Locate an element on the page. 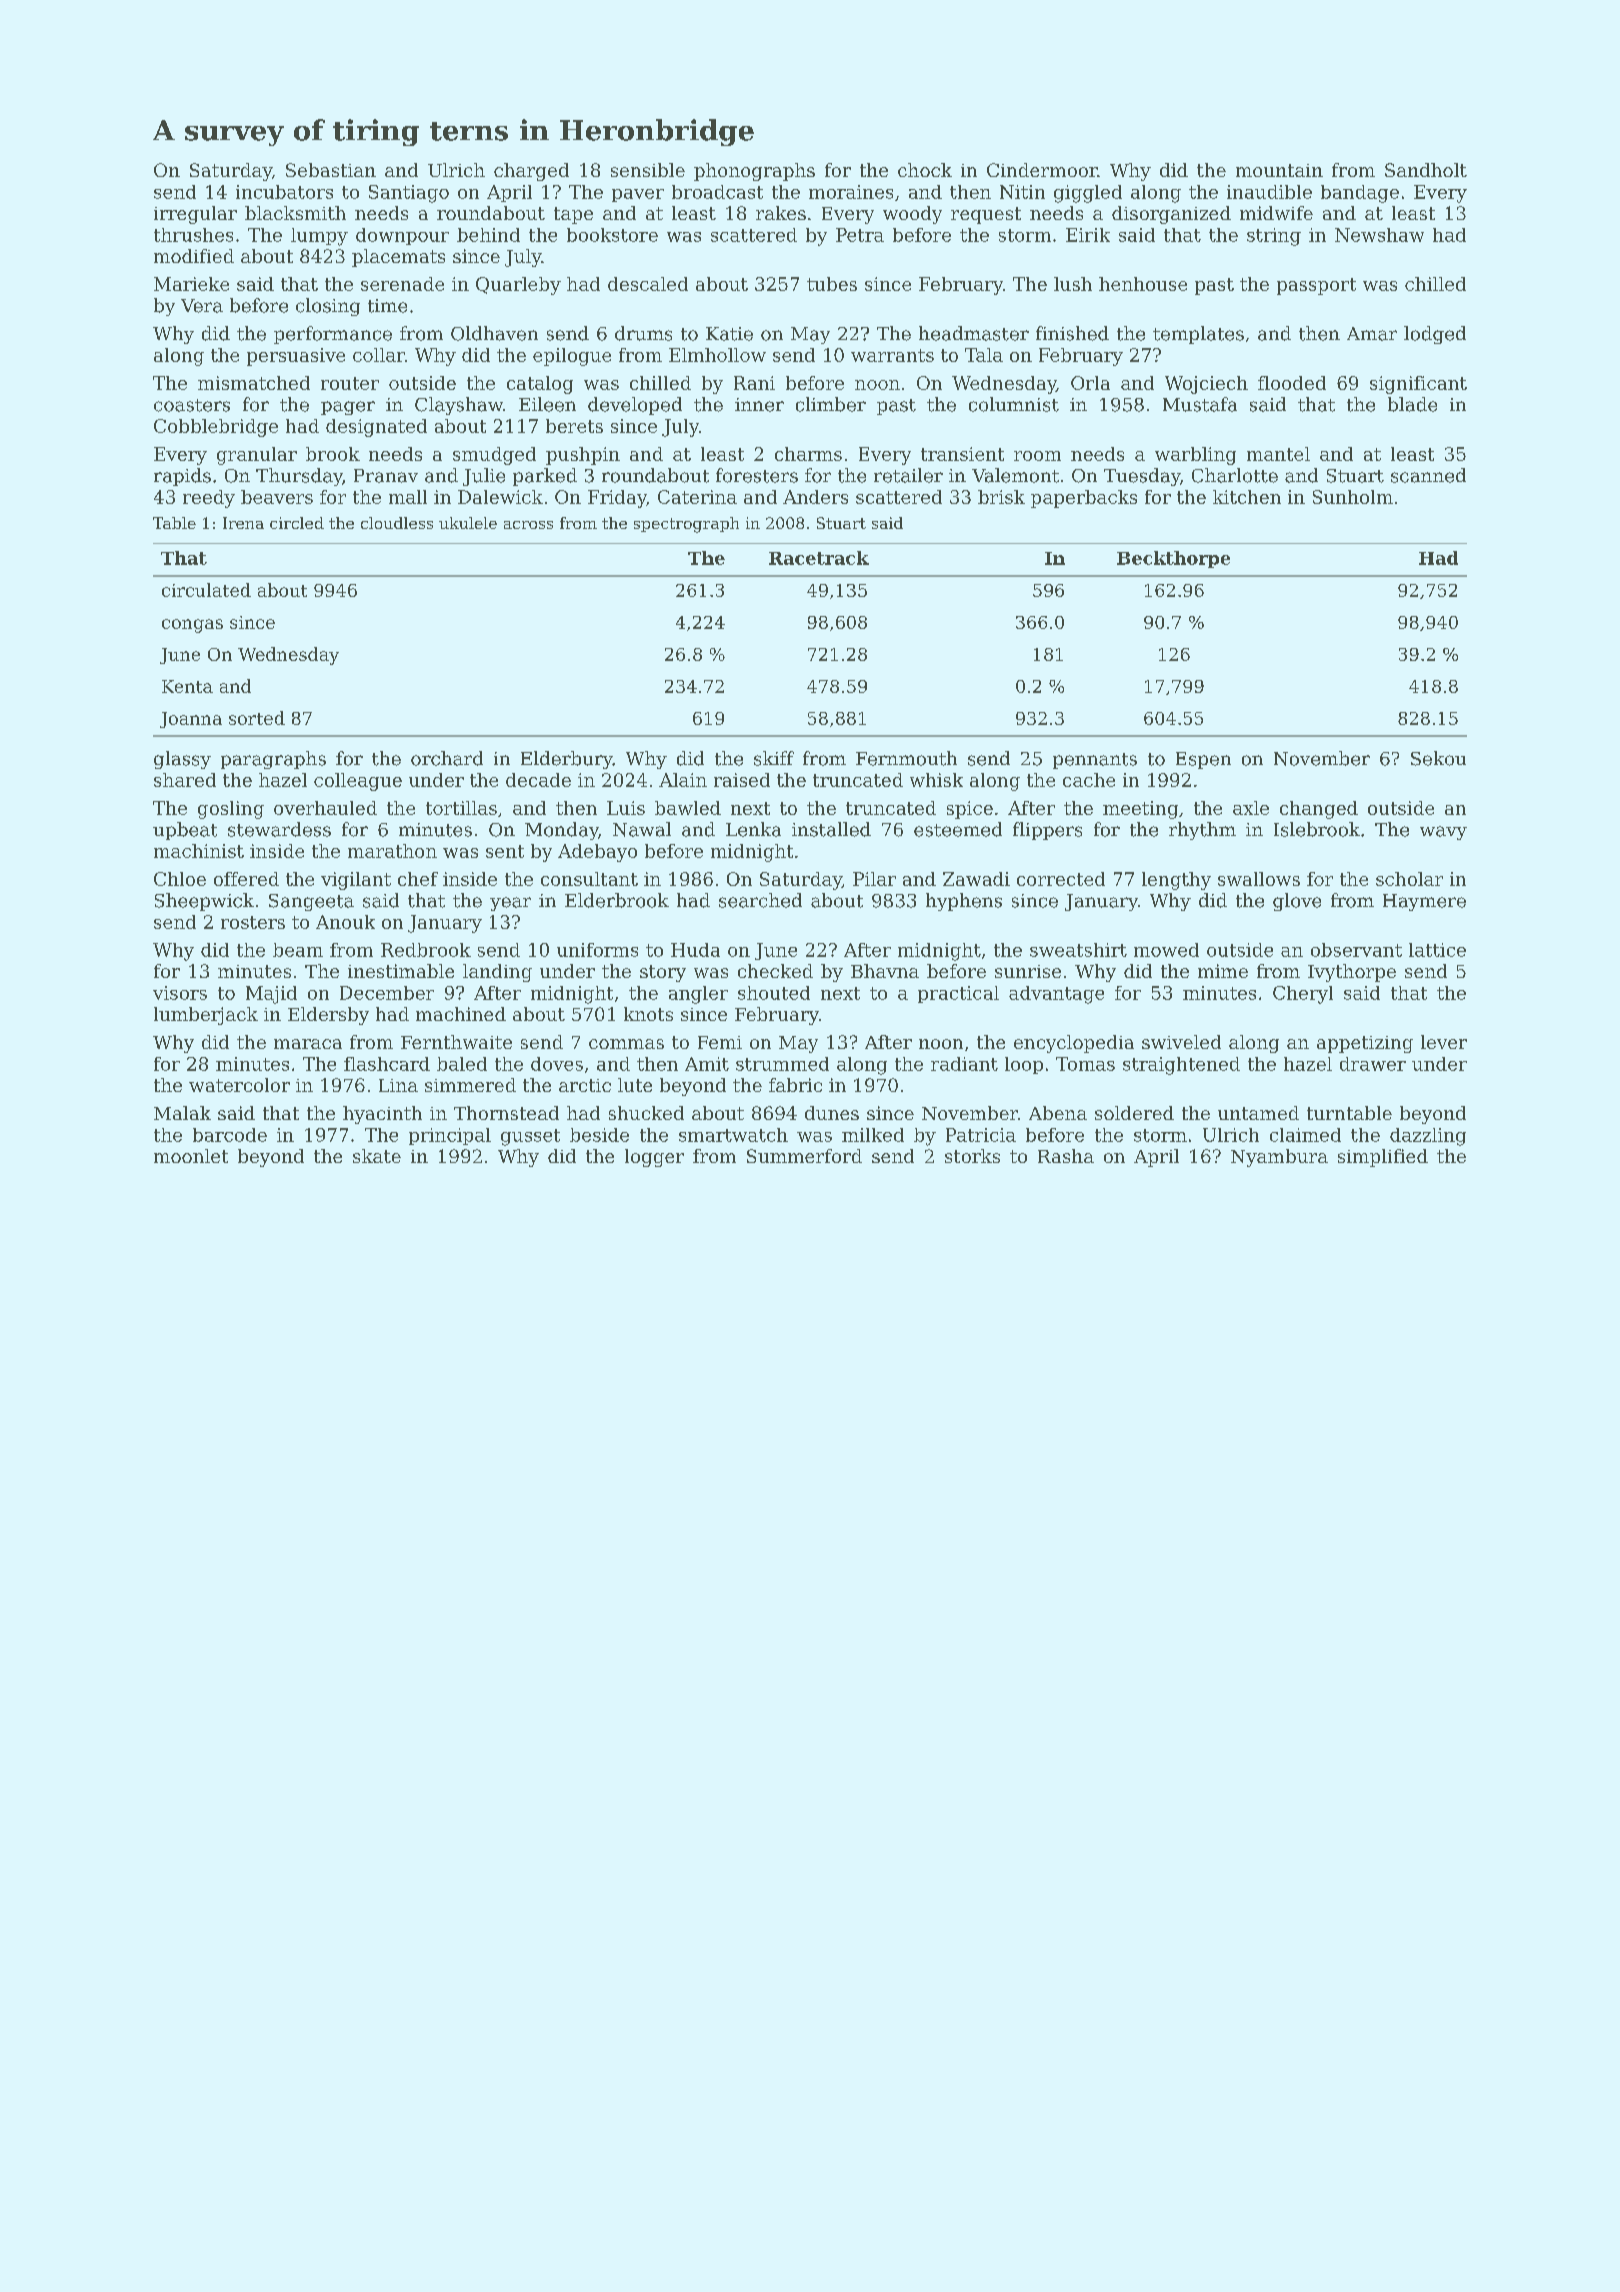 The height and width of the page is (2292, 1620). chock is located at coordinates (925, 170).
